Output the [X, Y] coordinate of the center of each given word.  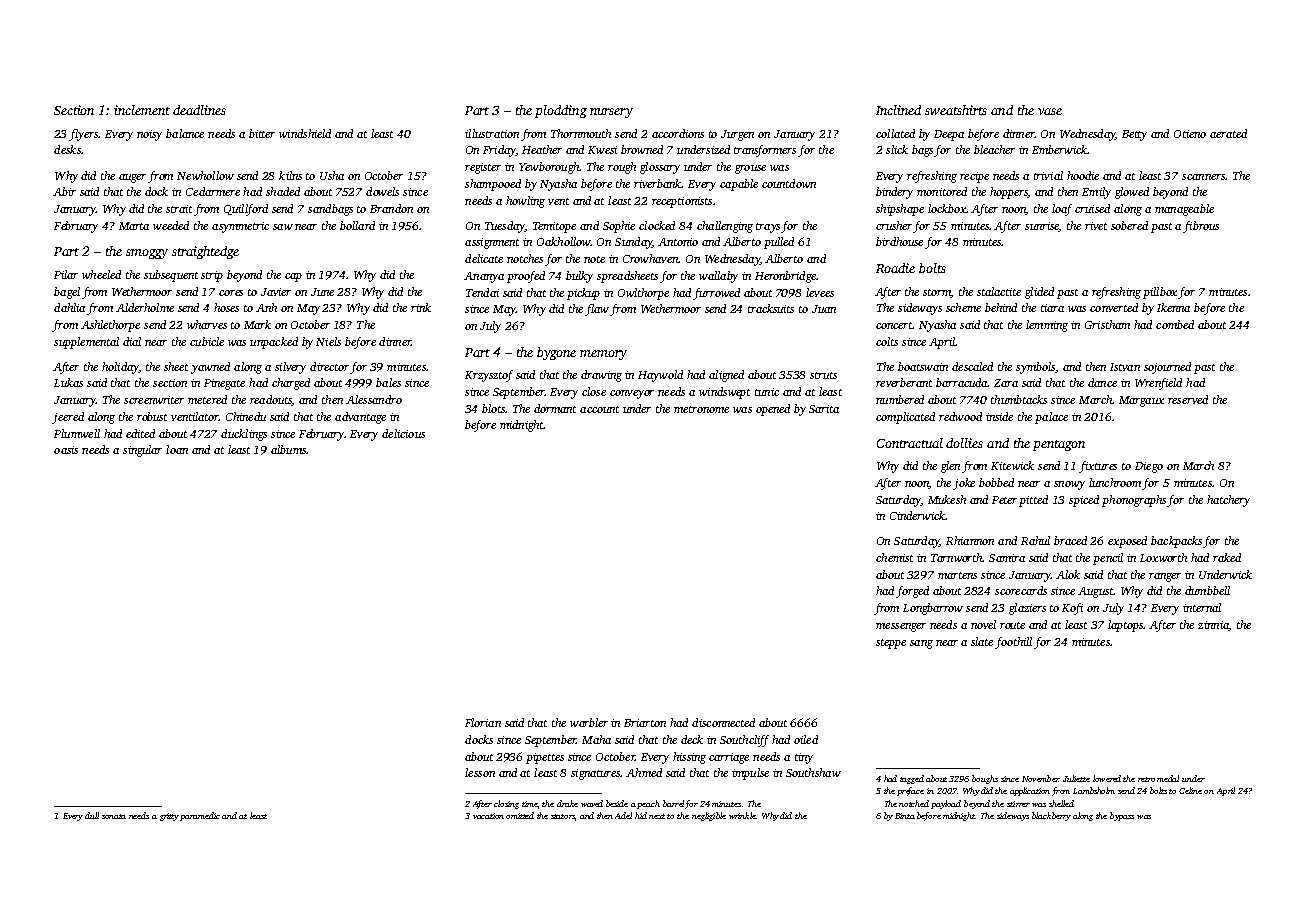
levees [820, 292]
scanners [1203, 177]
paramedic [200, 816]
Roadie [895, 268]
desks [67, 149]
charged [291, 384]
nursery [611, 113]
